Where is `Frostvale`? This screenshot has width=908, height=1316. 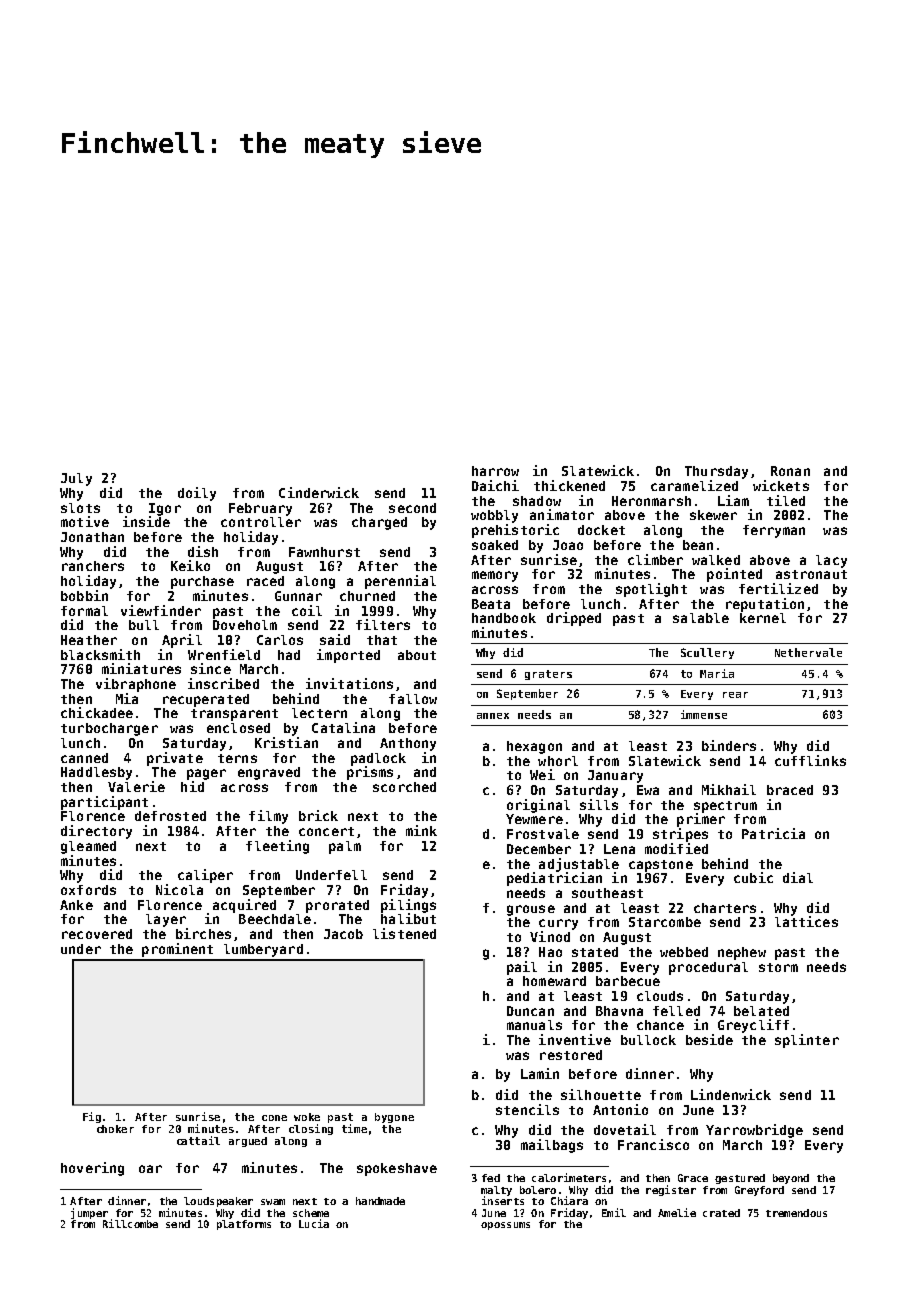
Frostvale is located at coordinates (543, 834).
